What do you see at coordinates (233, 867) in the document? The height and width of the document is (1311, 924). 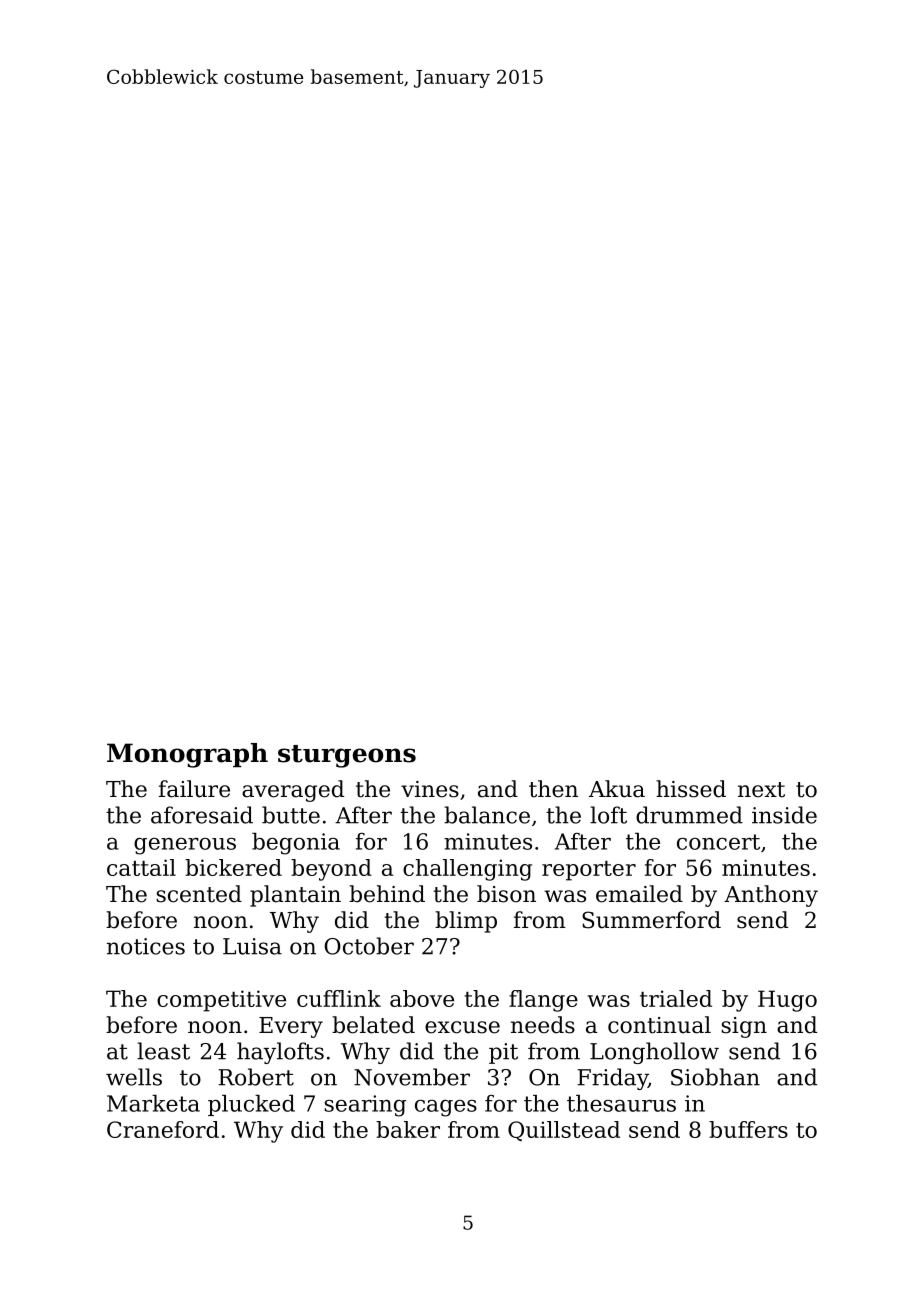 I see `bickered` at bounding box center [233, 867].
